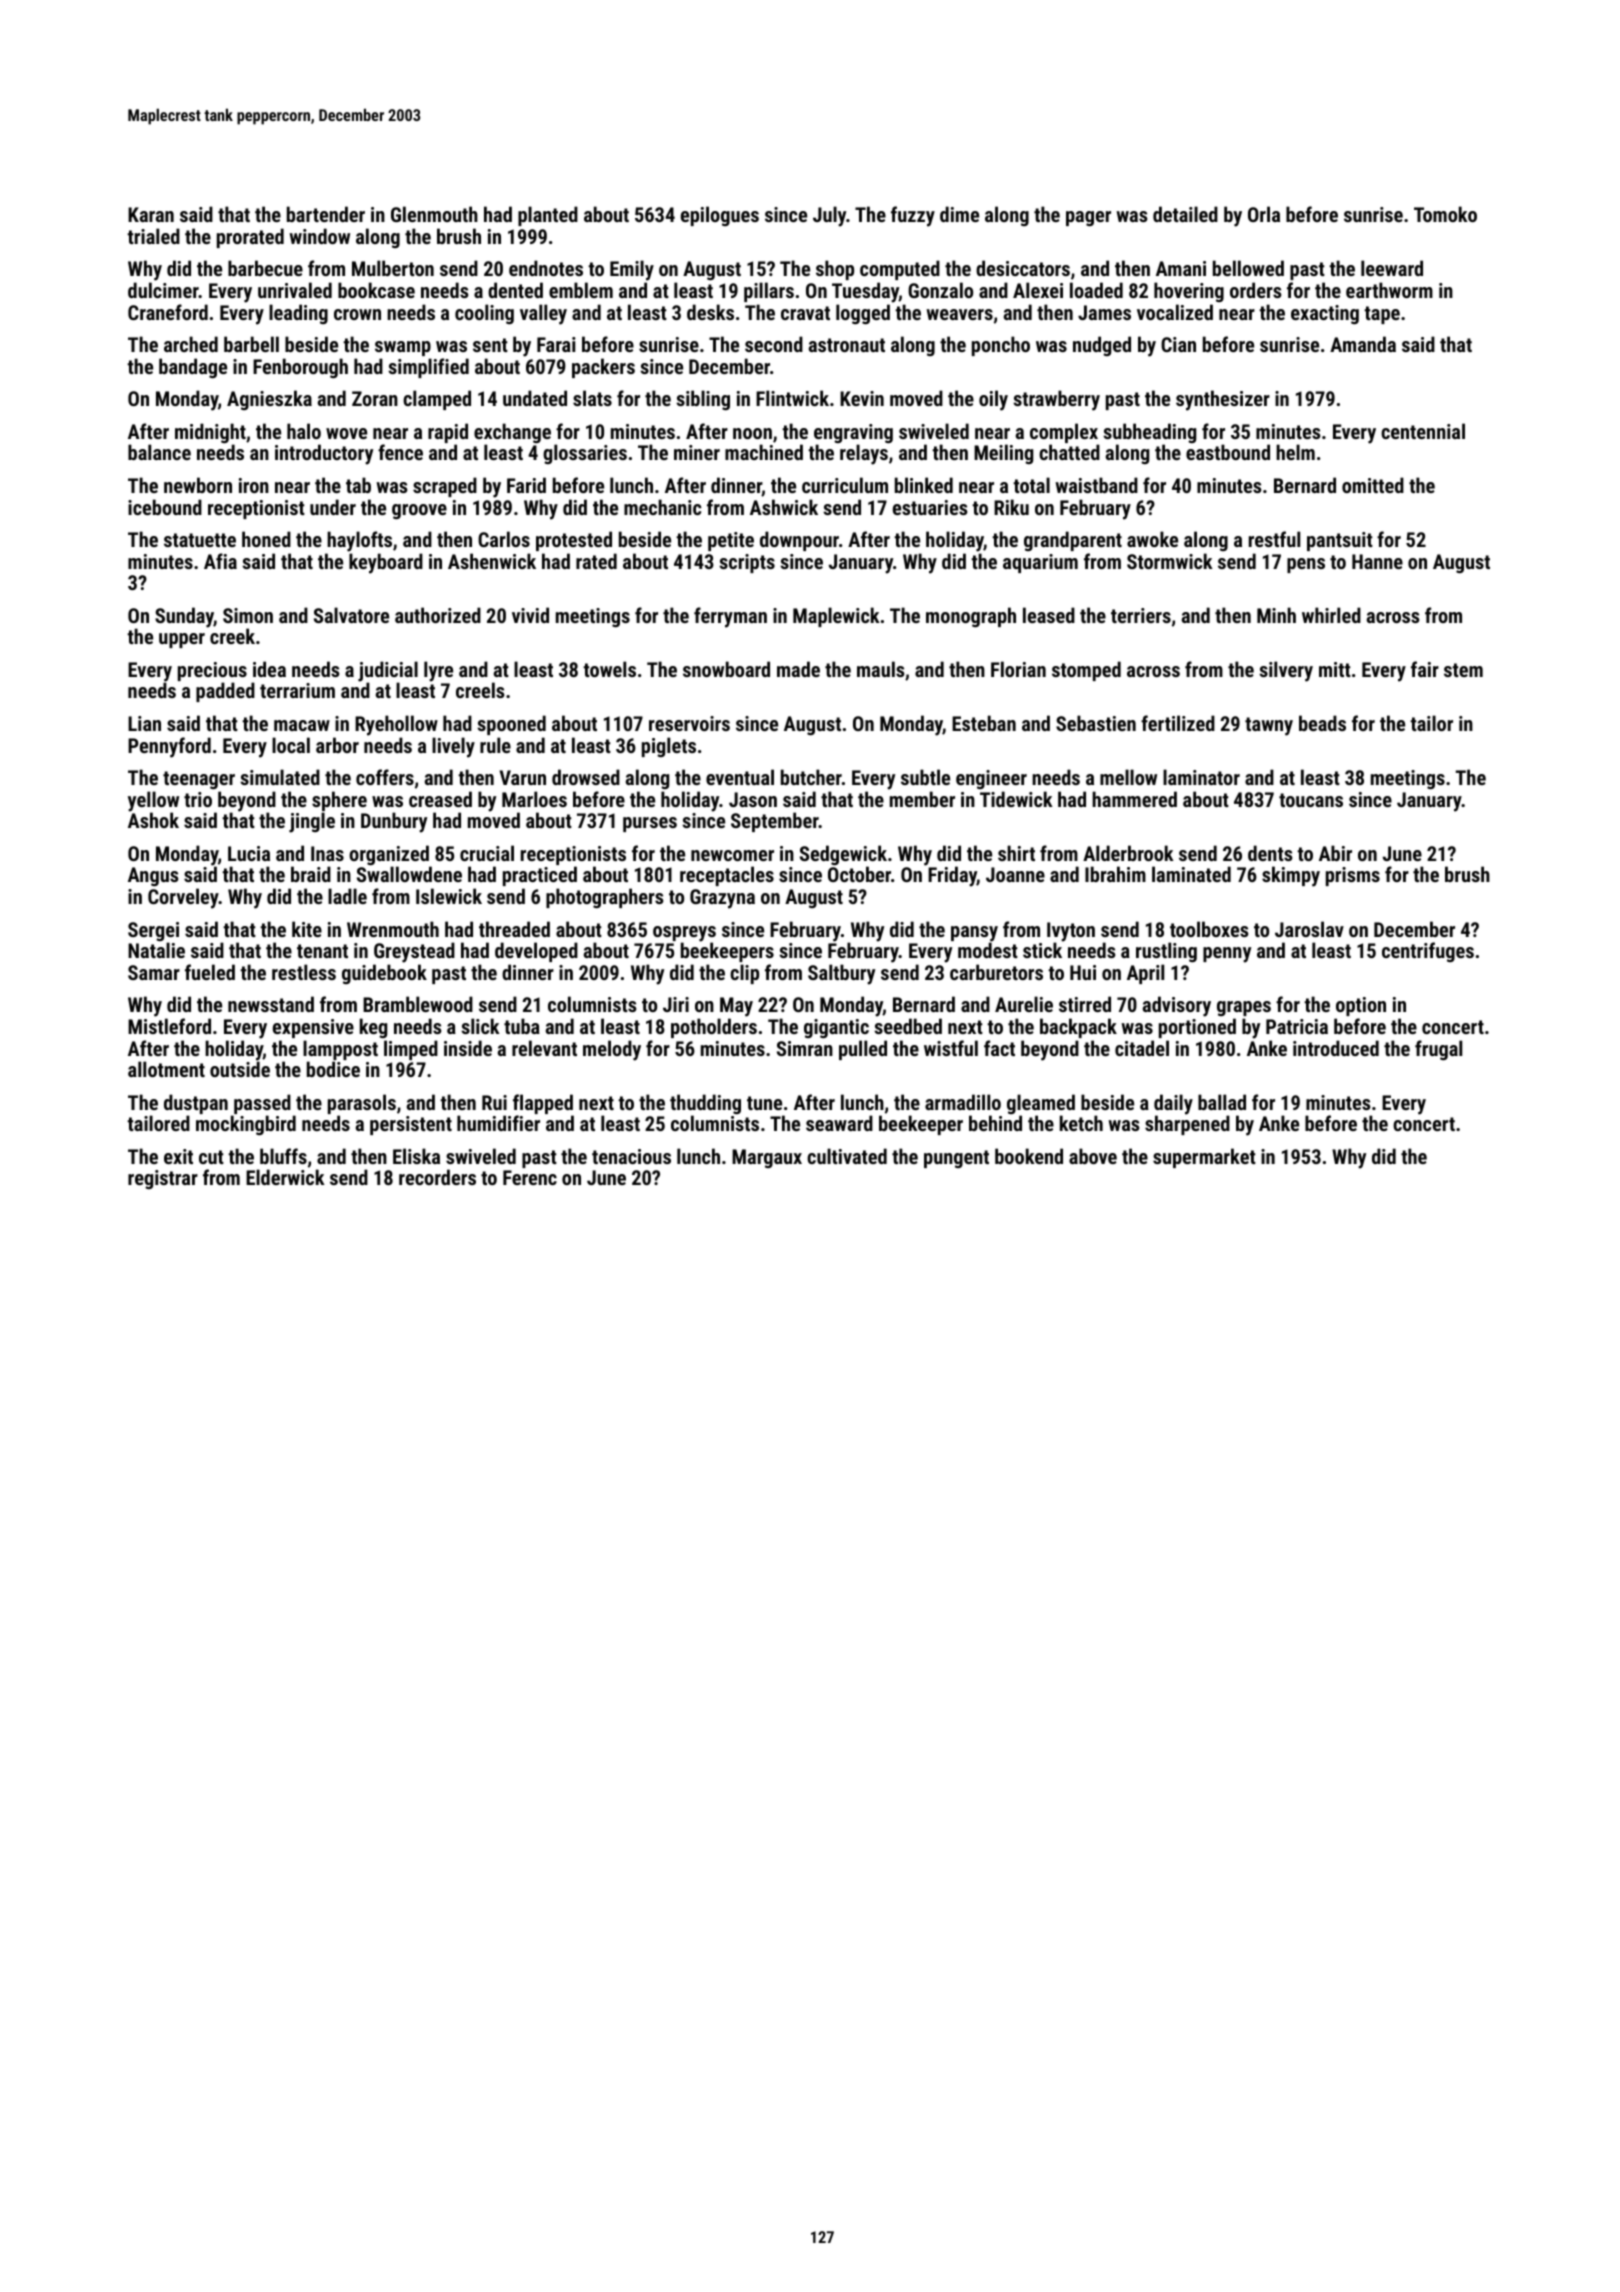 The height and width of the image is (2292, 1620). Describe the element at coordinates (730, 617) in the image. I see `ferryman` at that location.
